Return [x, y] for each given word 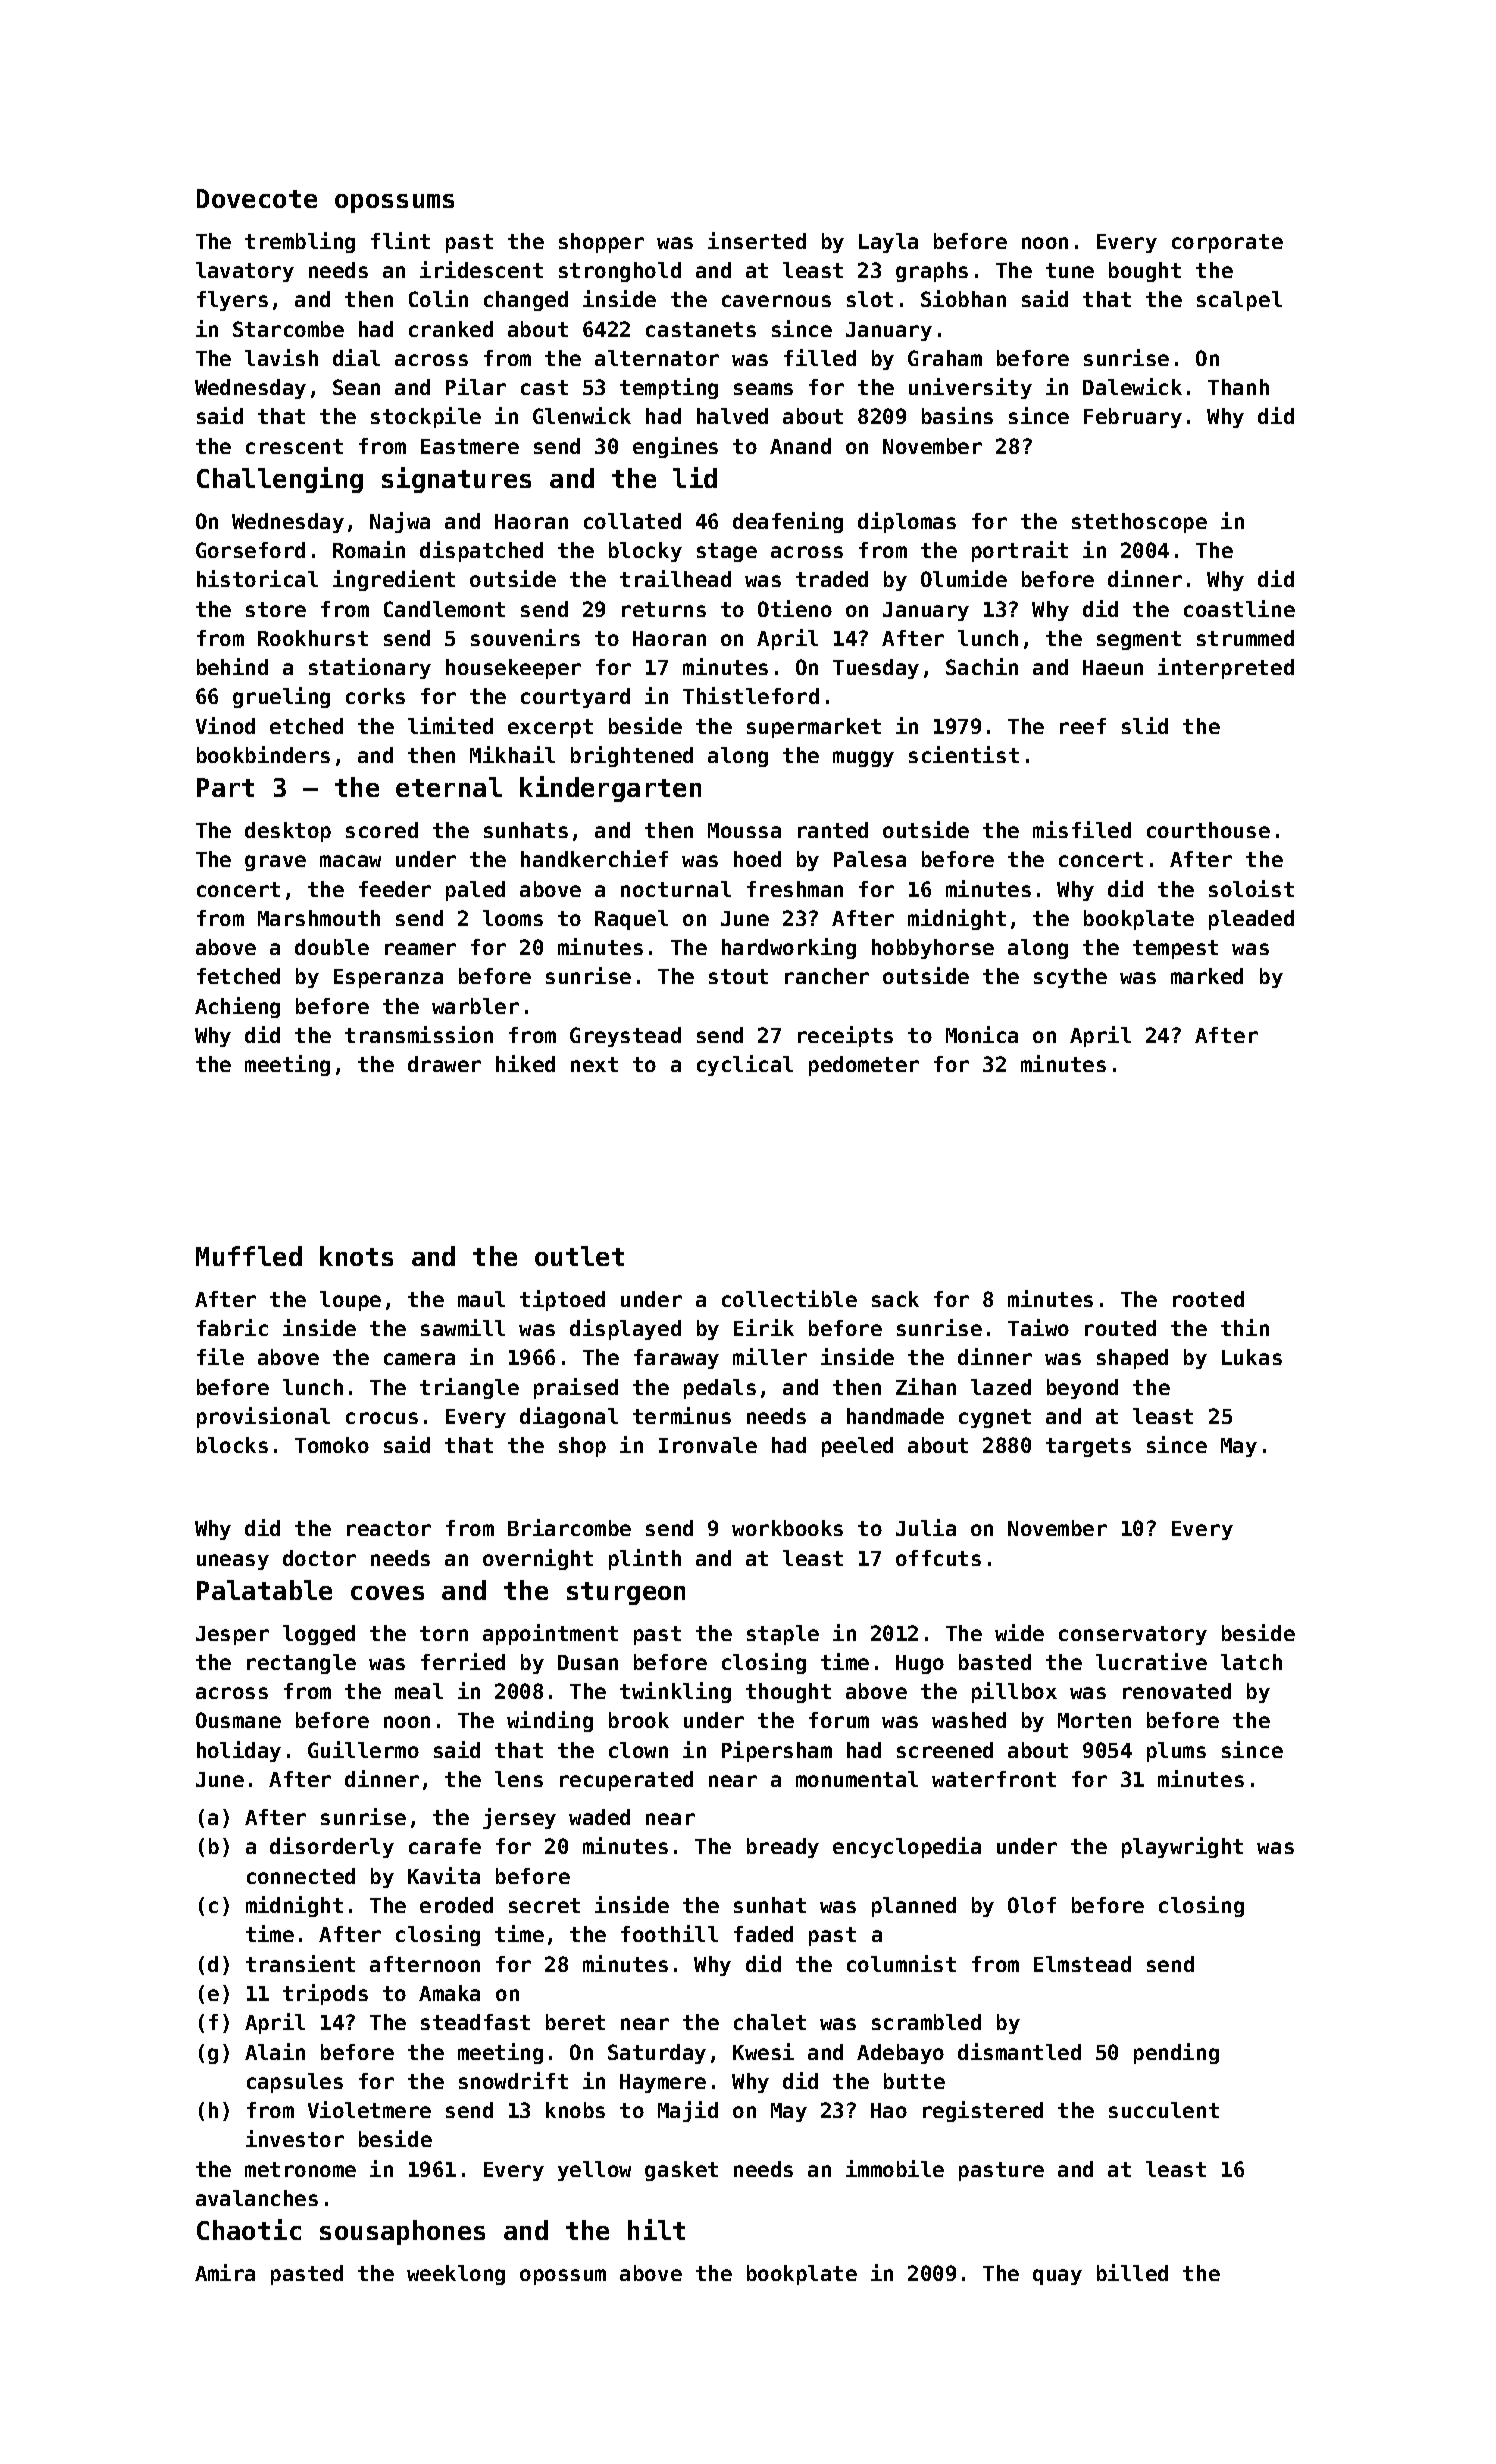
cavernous [776, 301]
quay [1057, 2277]
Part [225, 787]
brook [639, 1720]
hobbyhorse [933, 949]
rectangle [301, 1664]
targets [1088, 1447]
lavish [281, 357]
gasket [681, 2171]
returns [664, 609]
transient [300, 1963]
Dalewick [1132, 386]
